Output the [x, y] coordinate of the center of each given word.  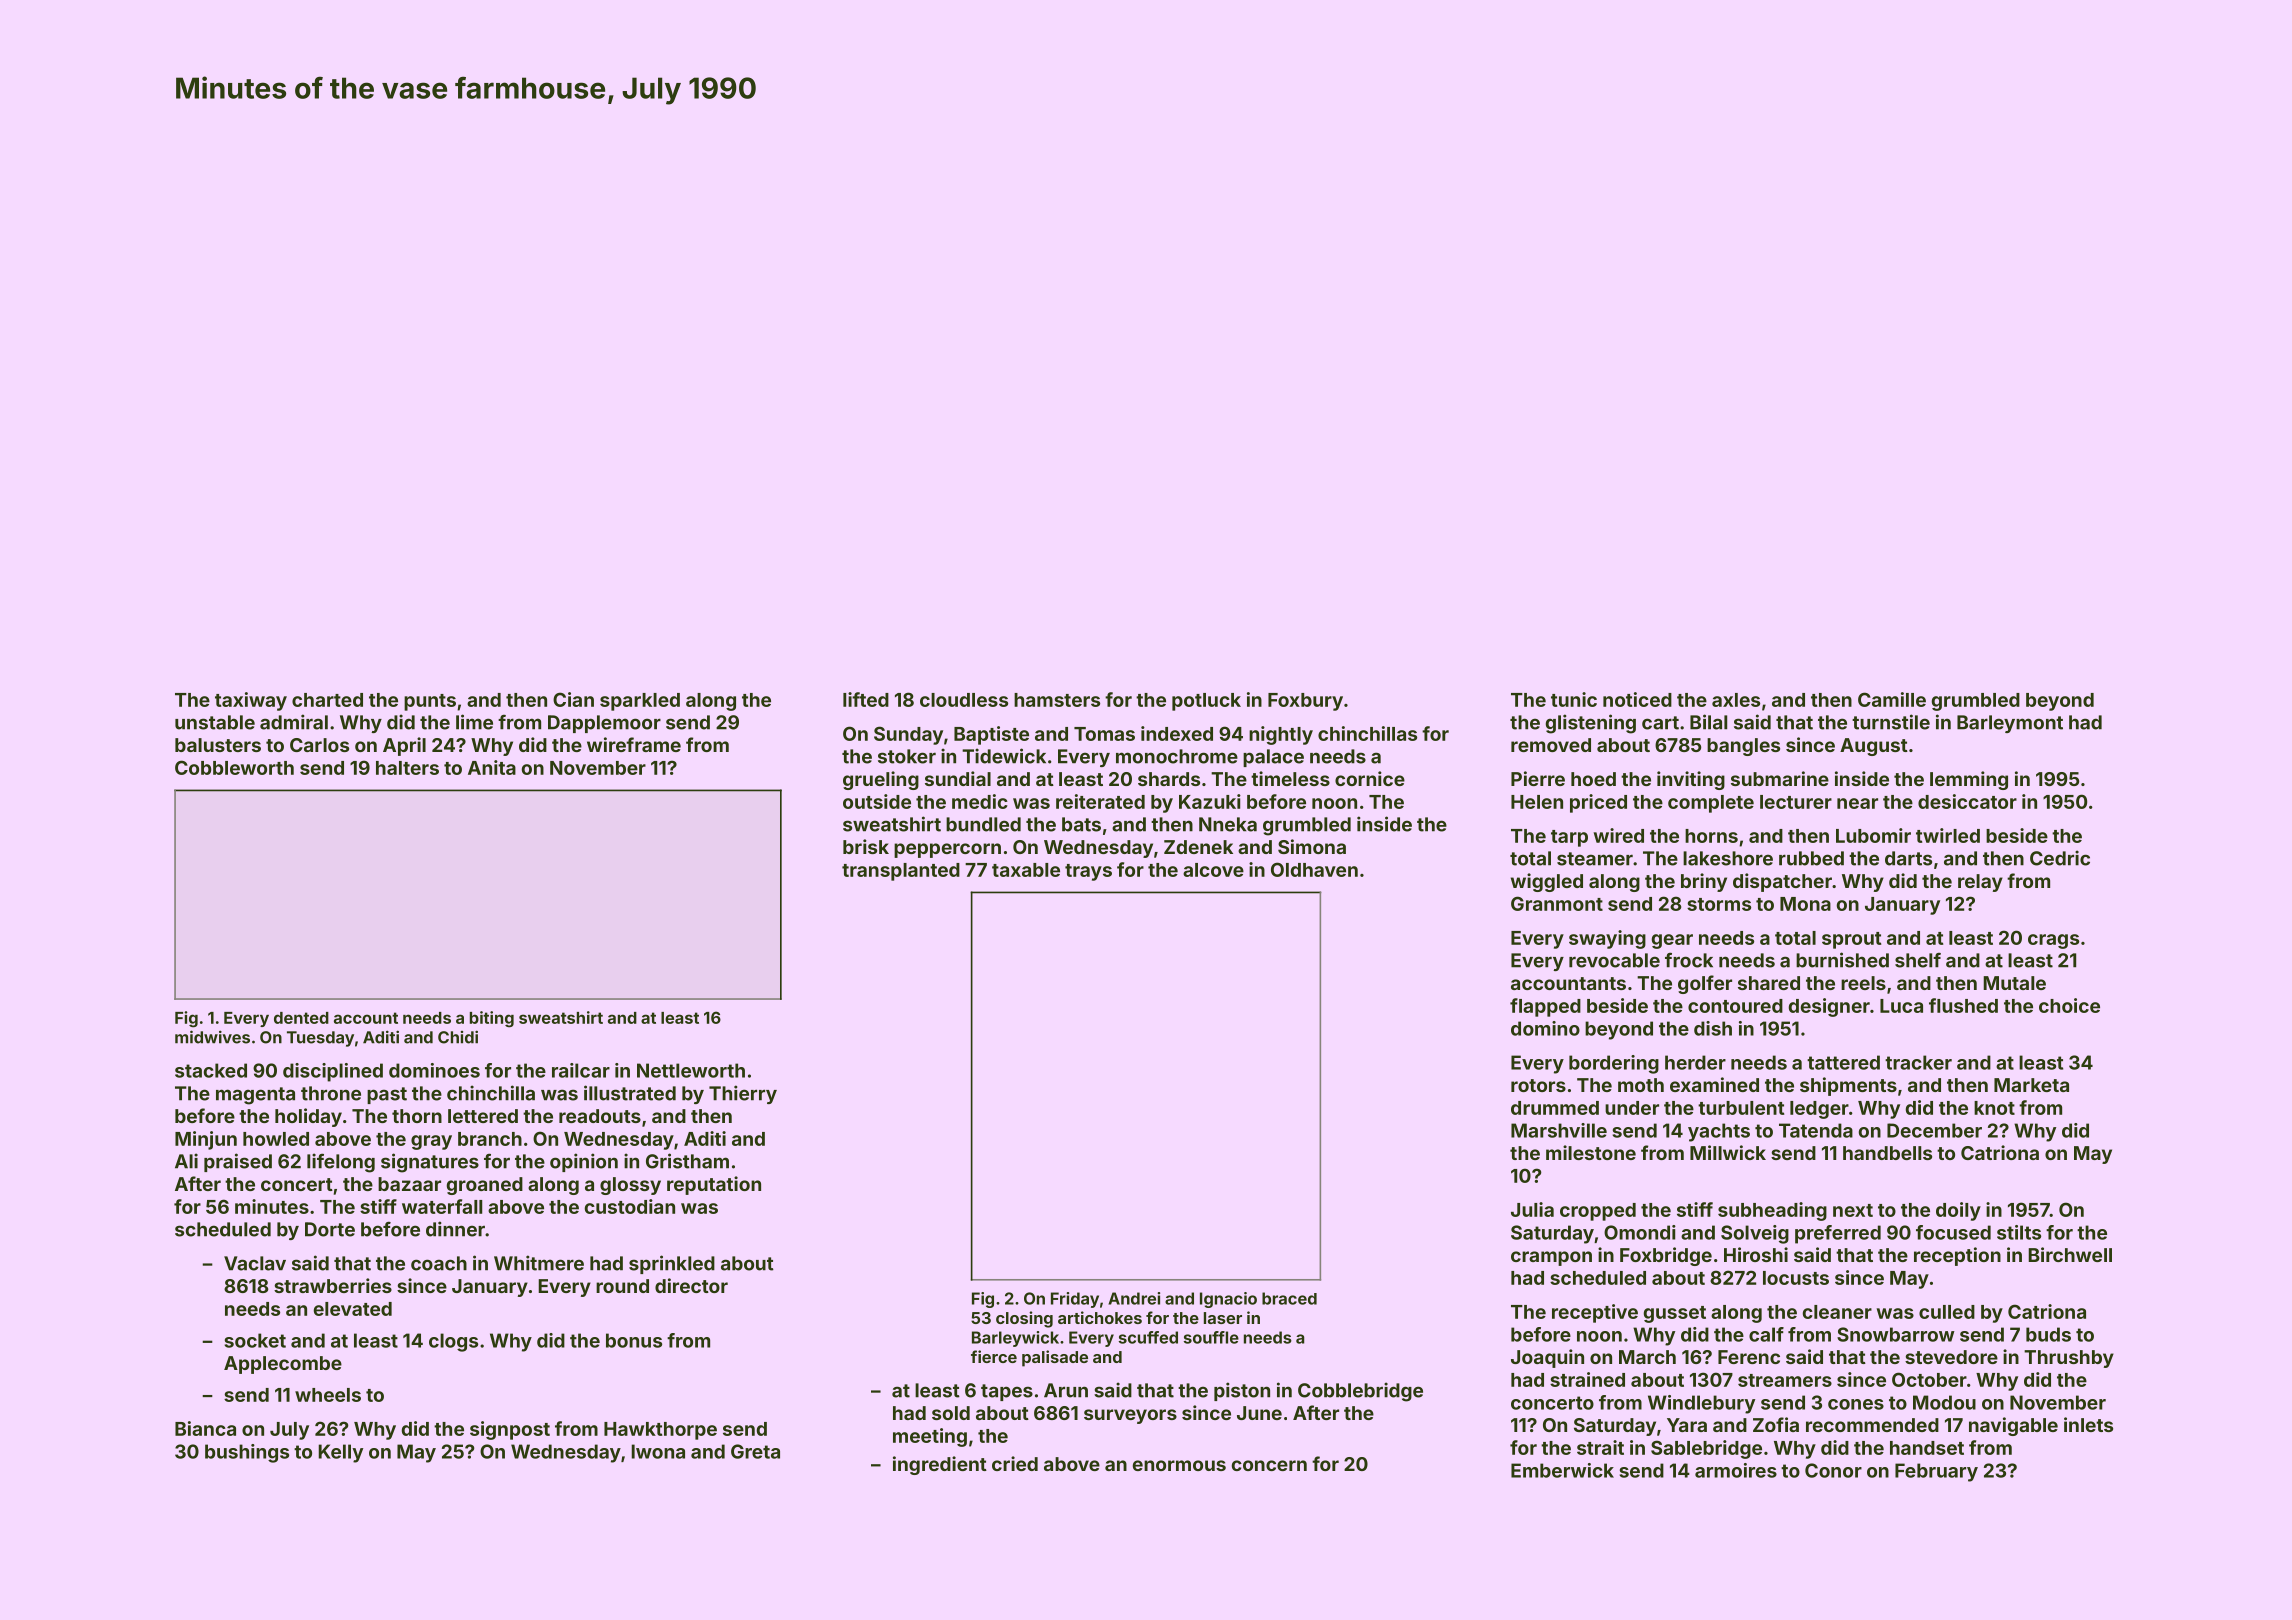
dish [1713, 1028]
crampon [1551, 1258]
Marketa [2031, 1085]
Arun [1066, 1390]
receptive [1595, 1313]
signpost [510, 1430]
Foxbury [1305, 702]
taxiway [251, 701]
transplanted [901, 872]
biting [492, 1019]
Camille [1892, 699]
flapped [1545, 1007]
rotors [1538, 1085]
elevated [353, 1309]
